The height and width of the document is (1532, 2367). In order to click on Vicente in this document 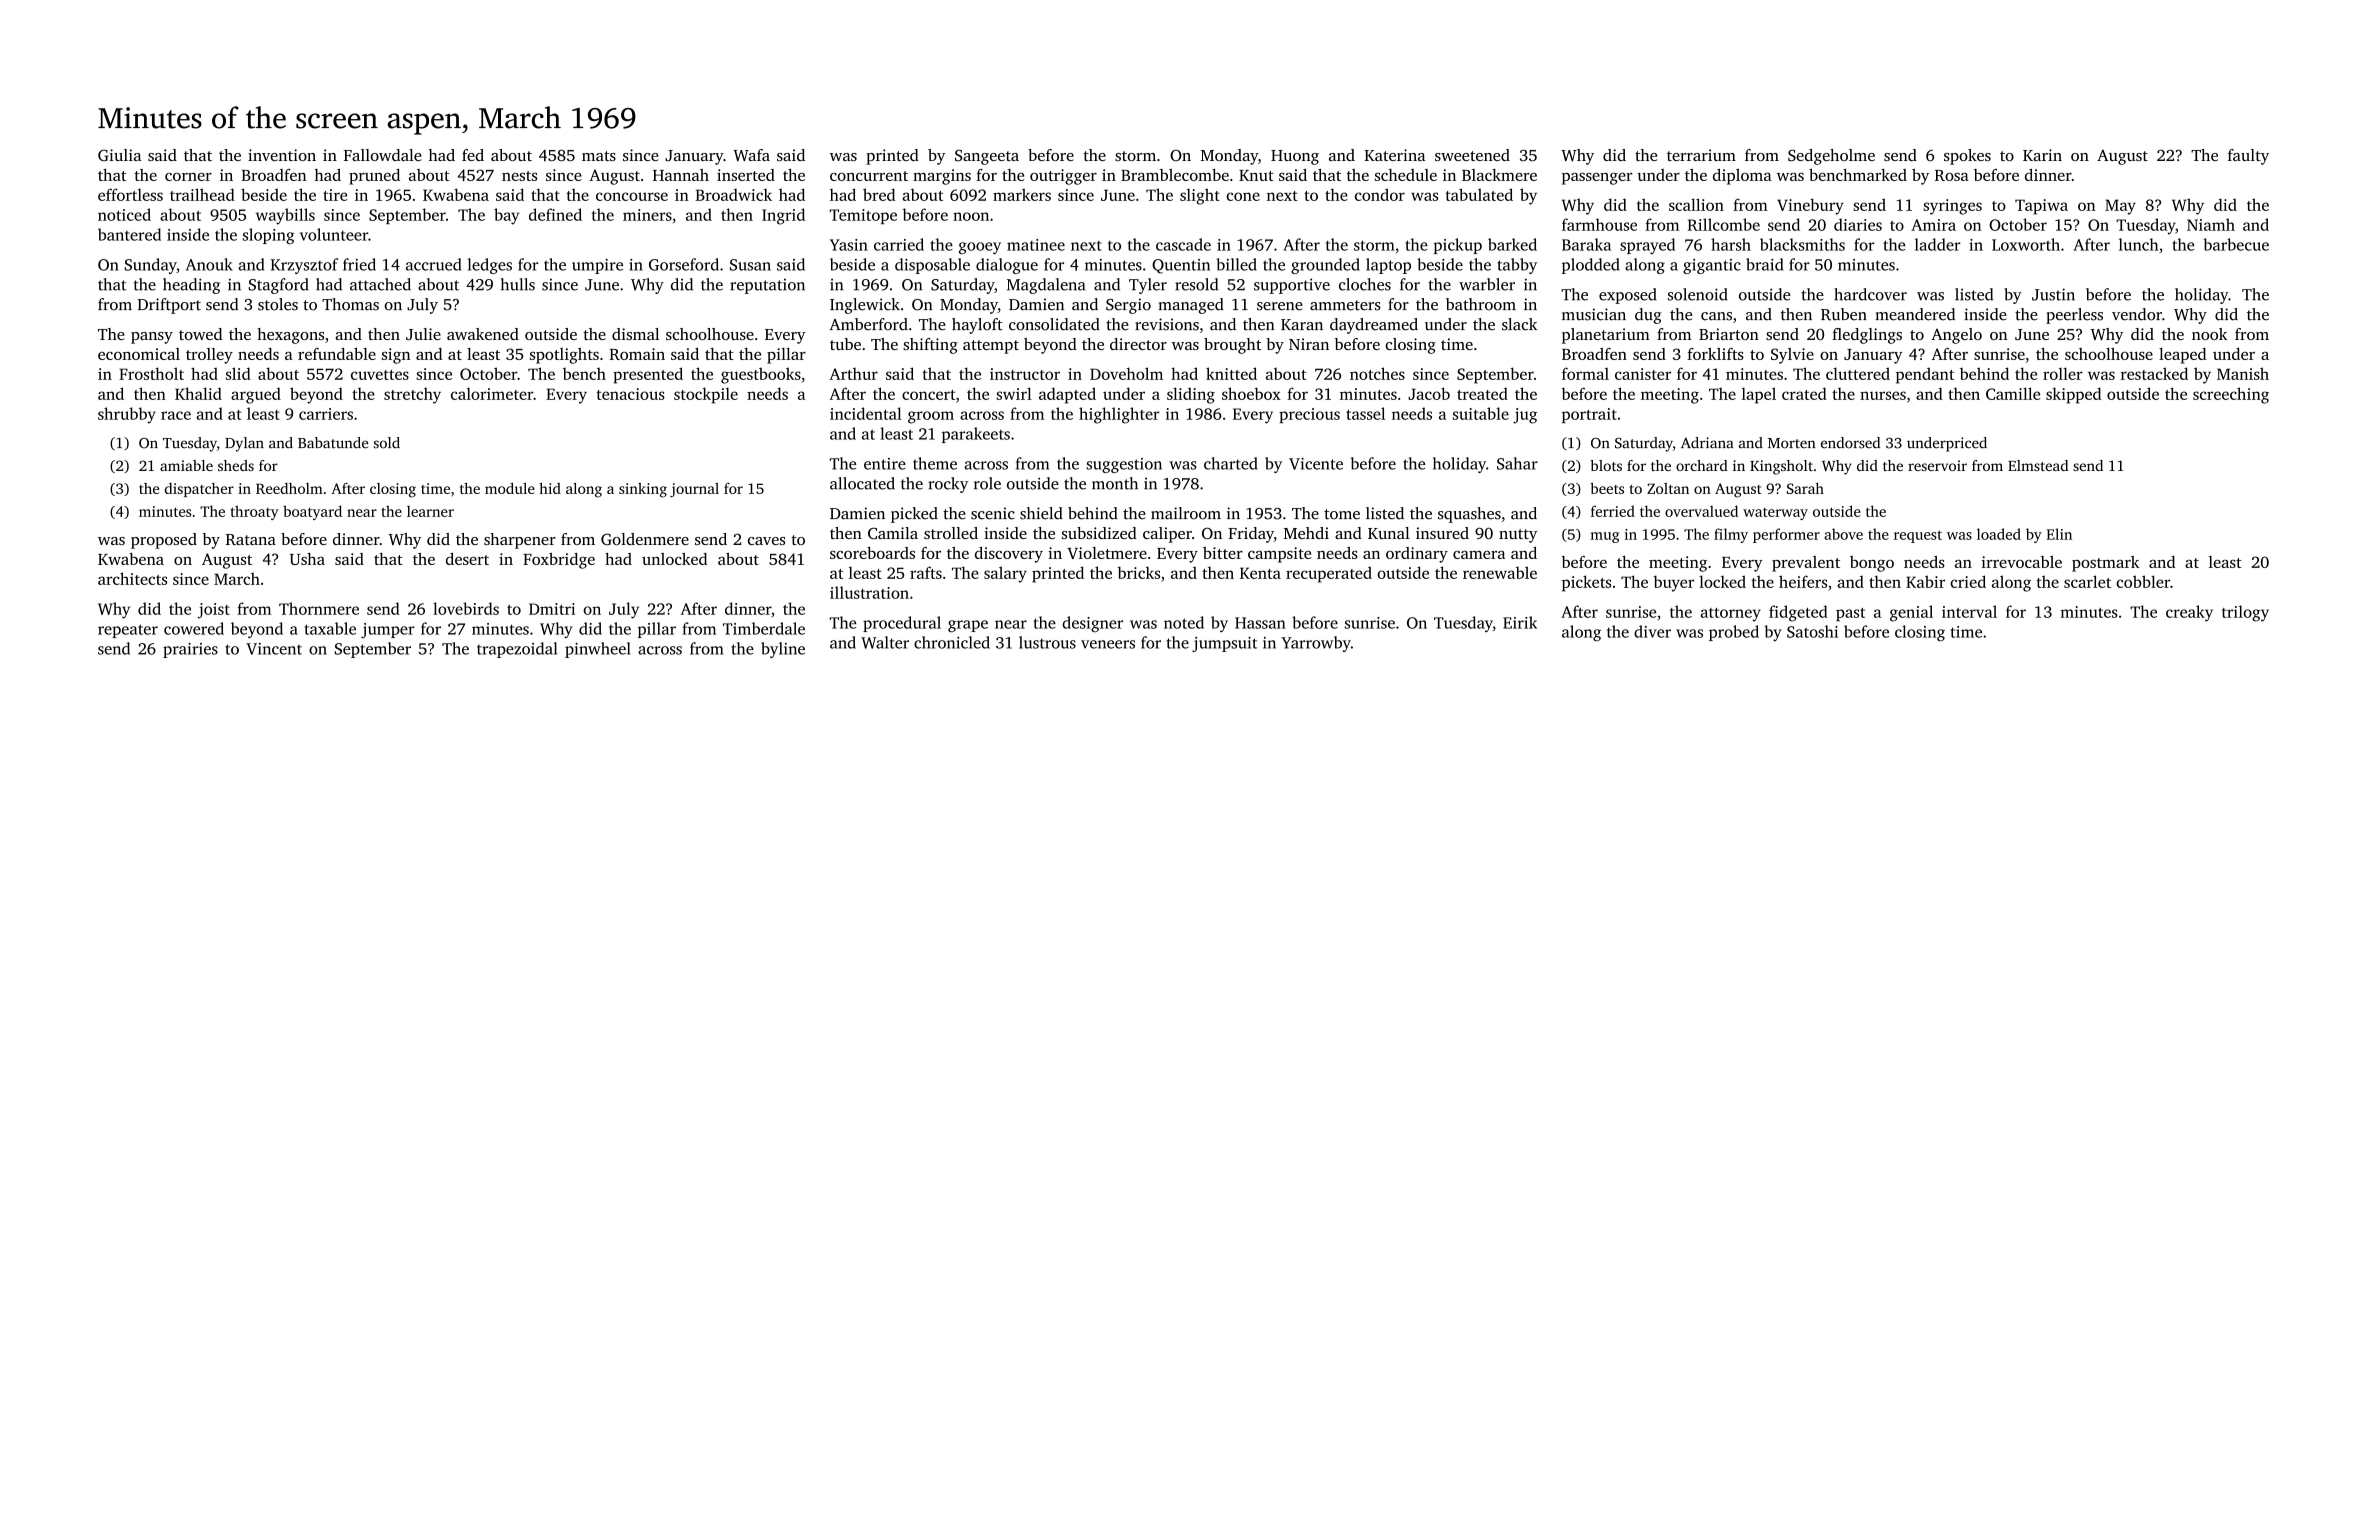, I will do `click(1316, 464)`.
